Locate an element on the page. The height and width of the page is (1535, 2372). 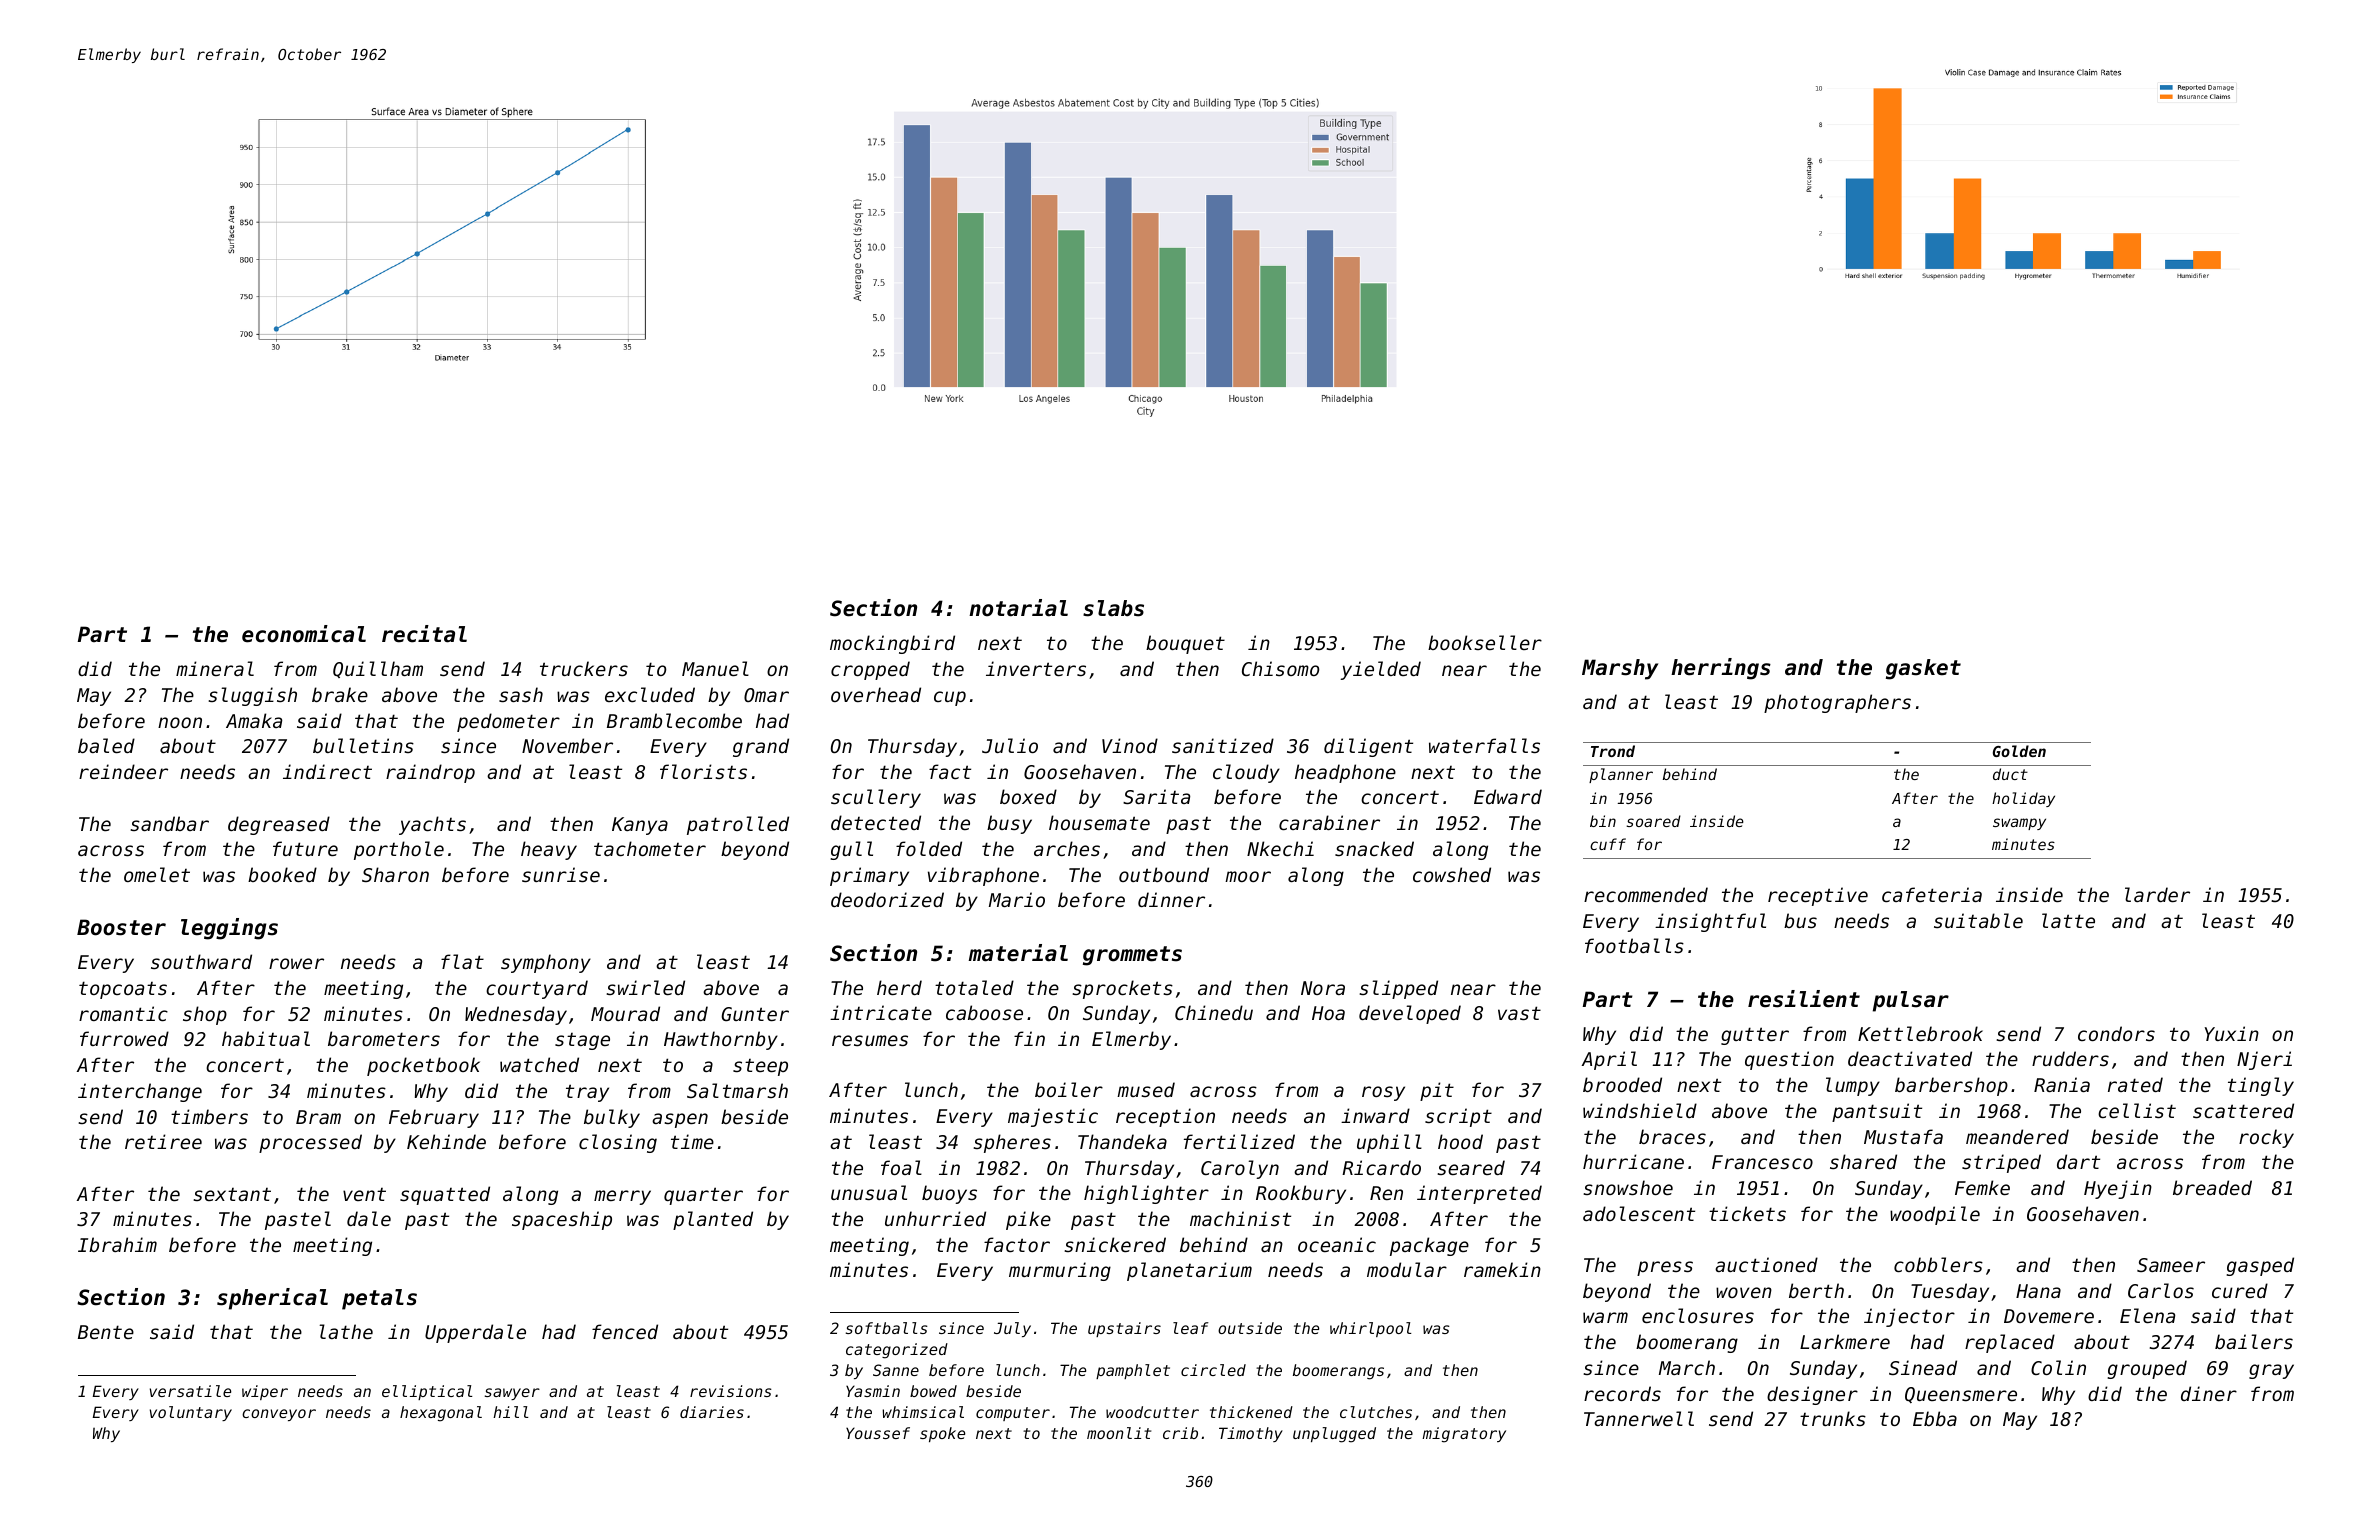
shared is located at coordinates (1863, 1161).
